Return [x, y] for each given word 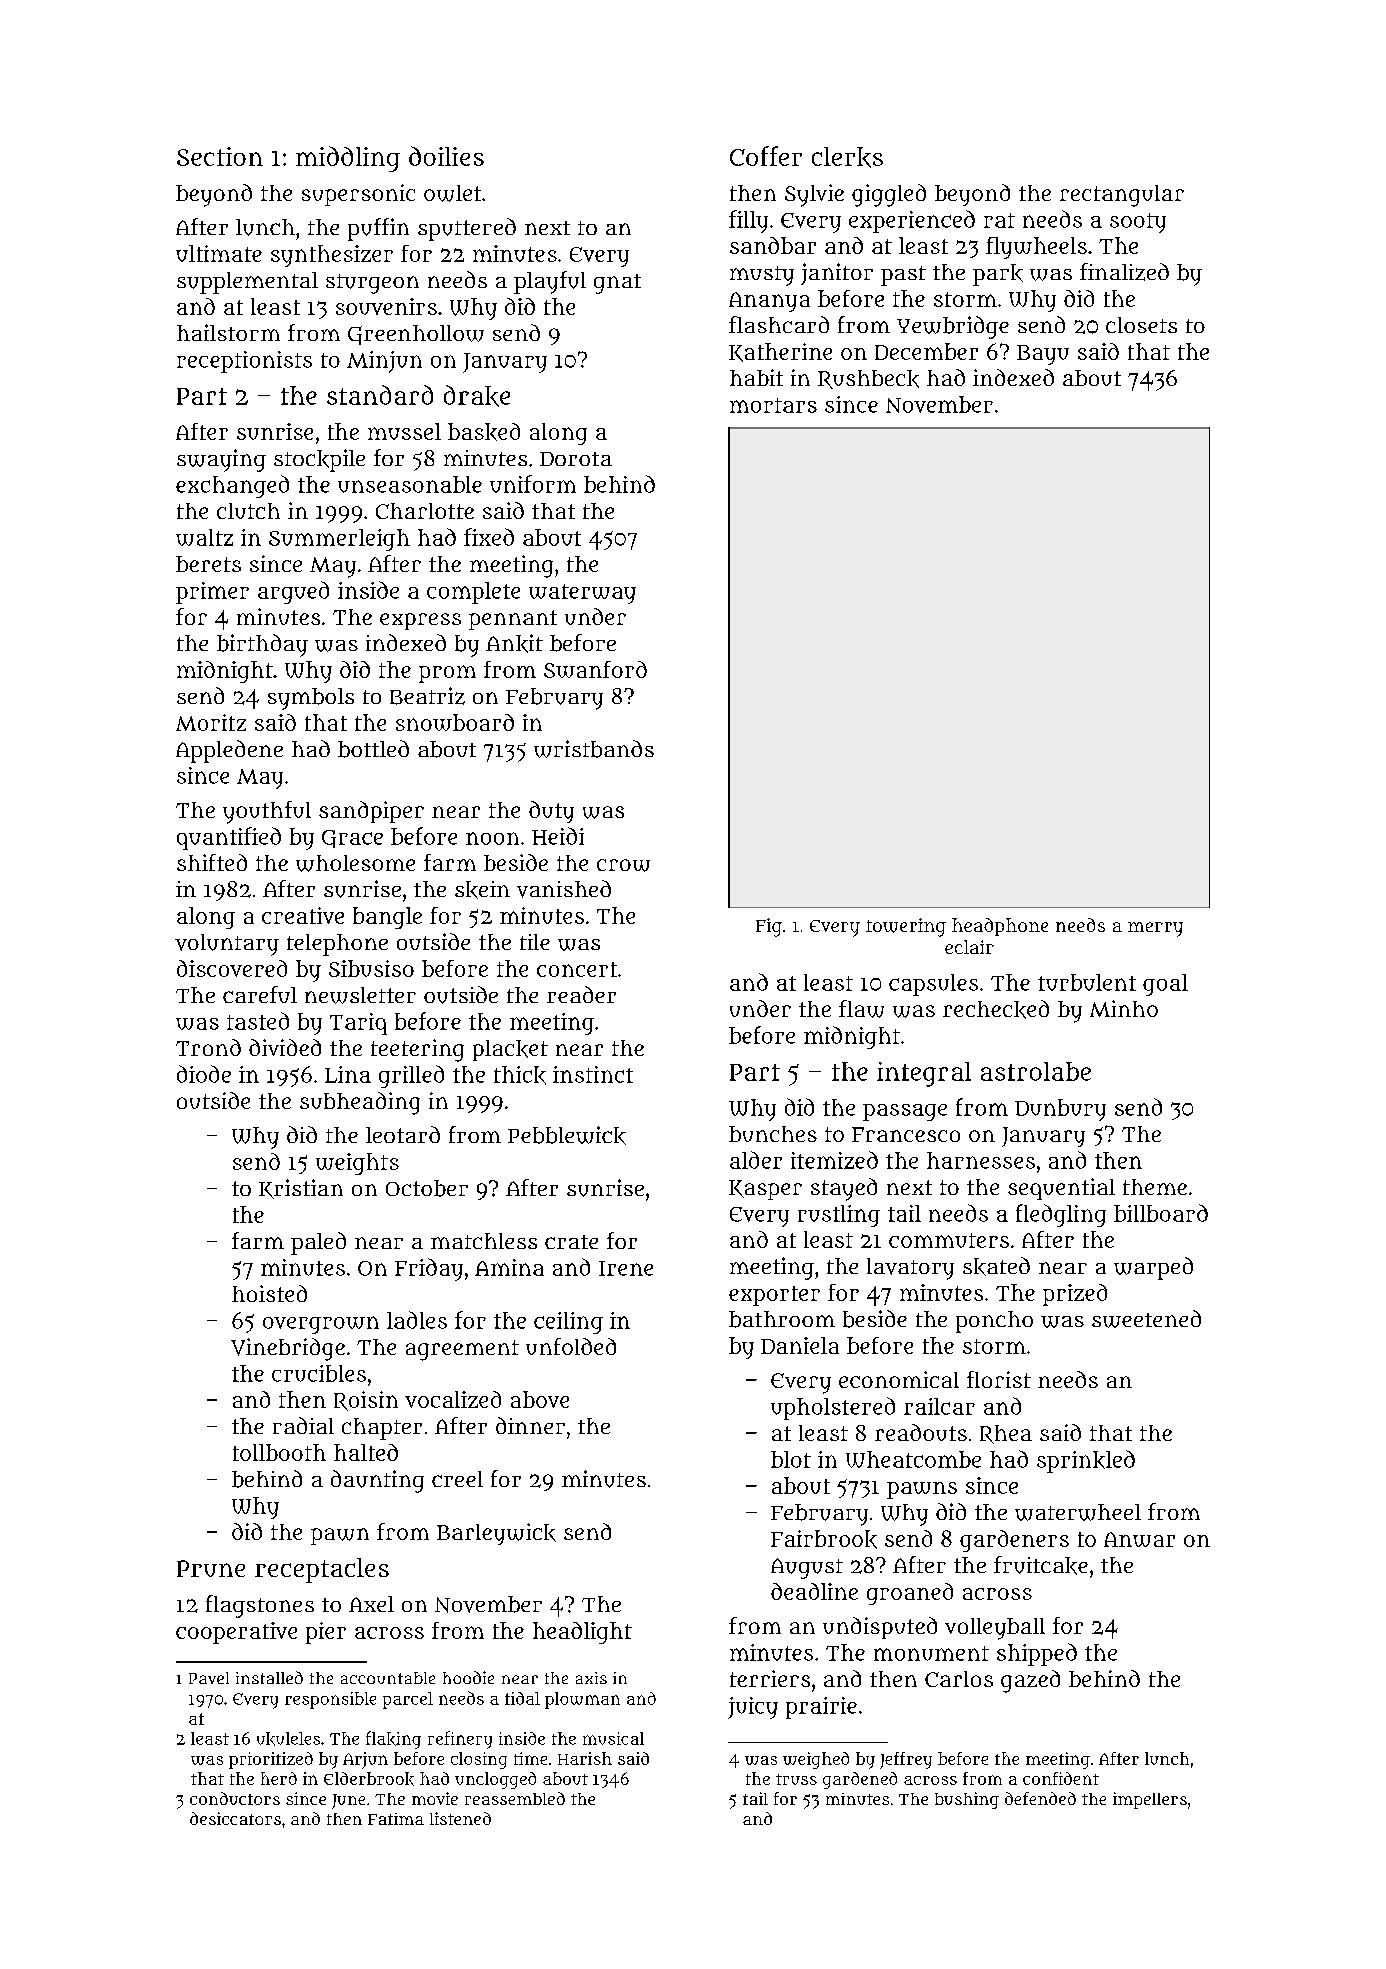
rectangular [1122, 196]
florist [999, 1379]
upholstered [833, 1408]
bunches [773, 1134]
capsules [933, 985]
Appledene [229, 751]
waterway [582, 594]
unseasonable [410, 484]
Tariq [358, 1024]
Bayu [1043, 355]
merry [1155, 929]
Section [220, 156]
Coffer [766, 156]
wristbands [594, 749]
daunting [377, 1481]
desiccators [235, 1818]
